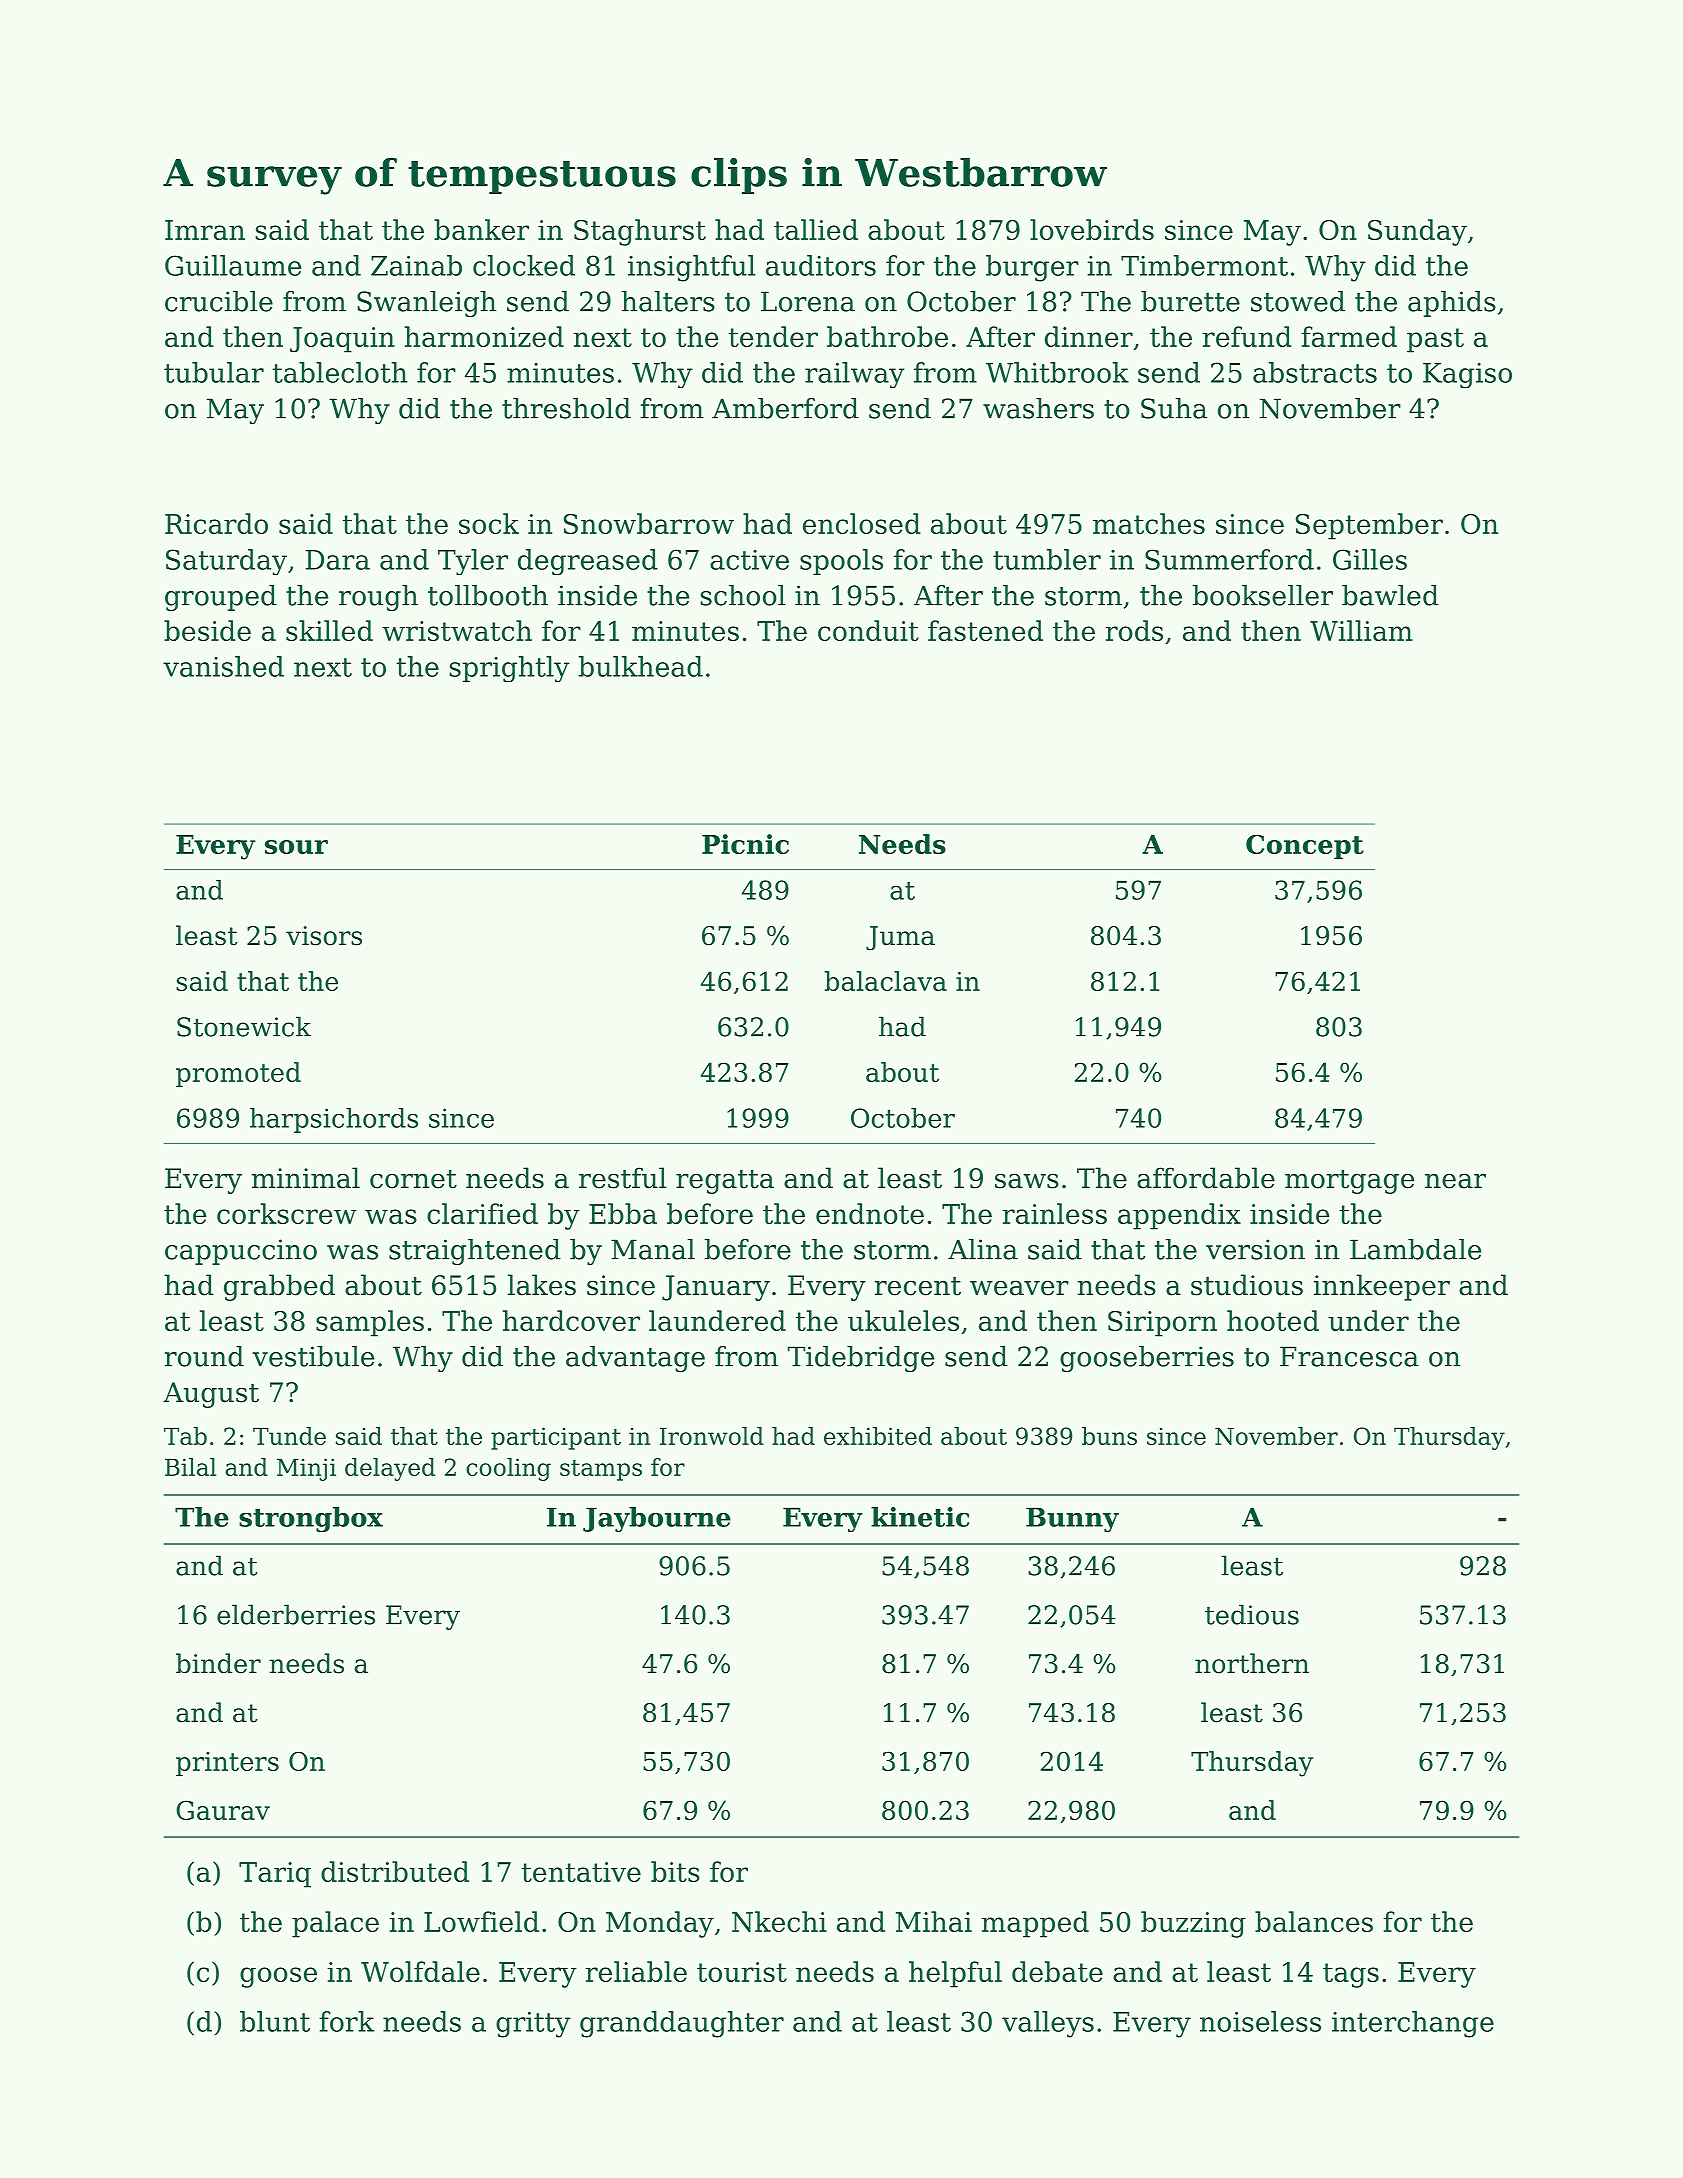  What do you see at coordinates (1048, 2024) in the screenshot?
I see `valleys` at bounding box center [1048, 2024].
